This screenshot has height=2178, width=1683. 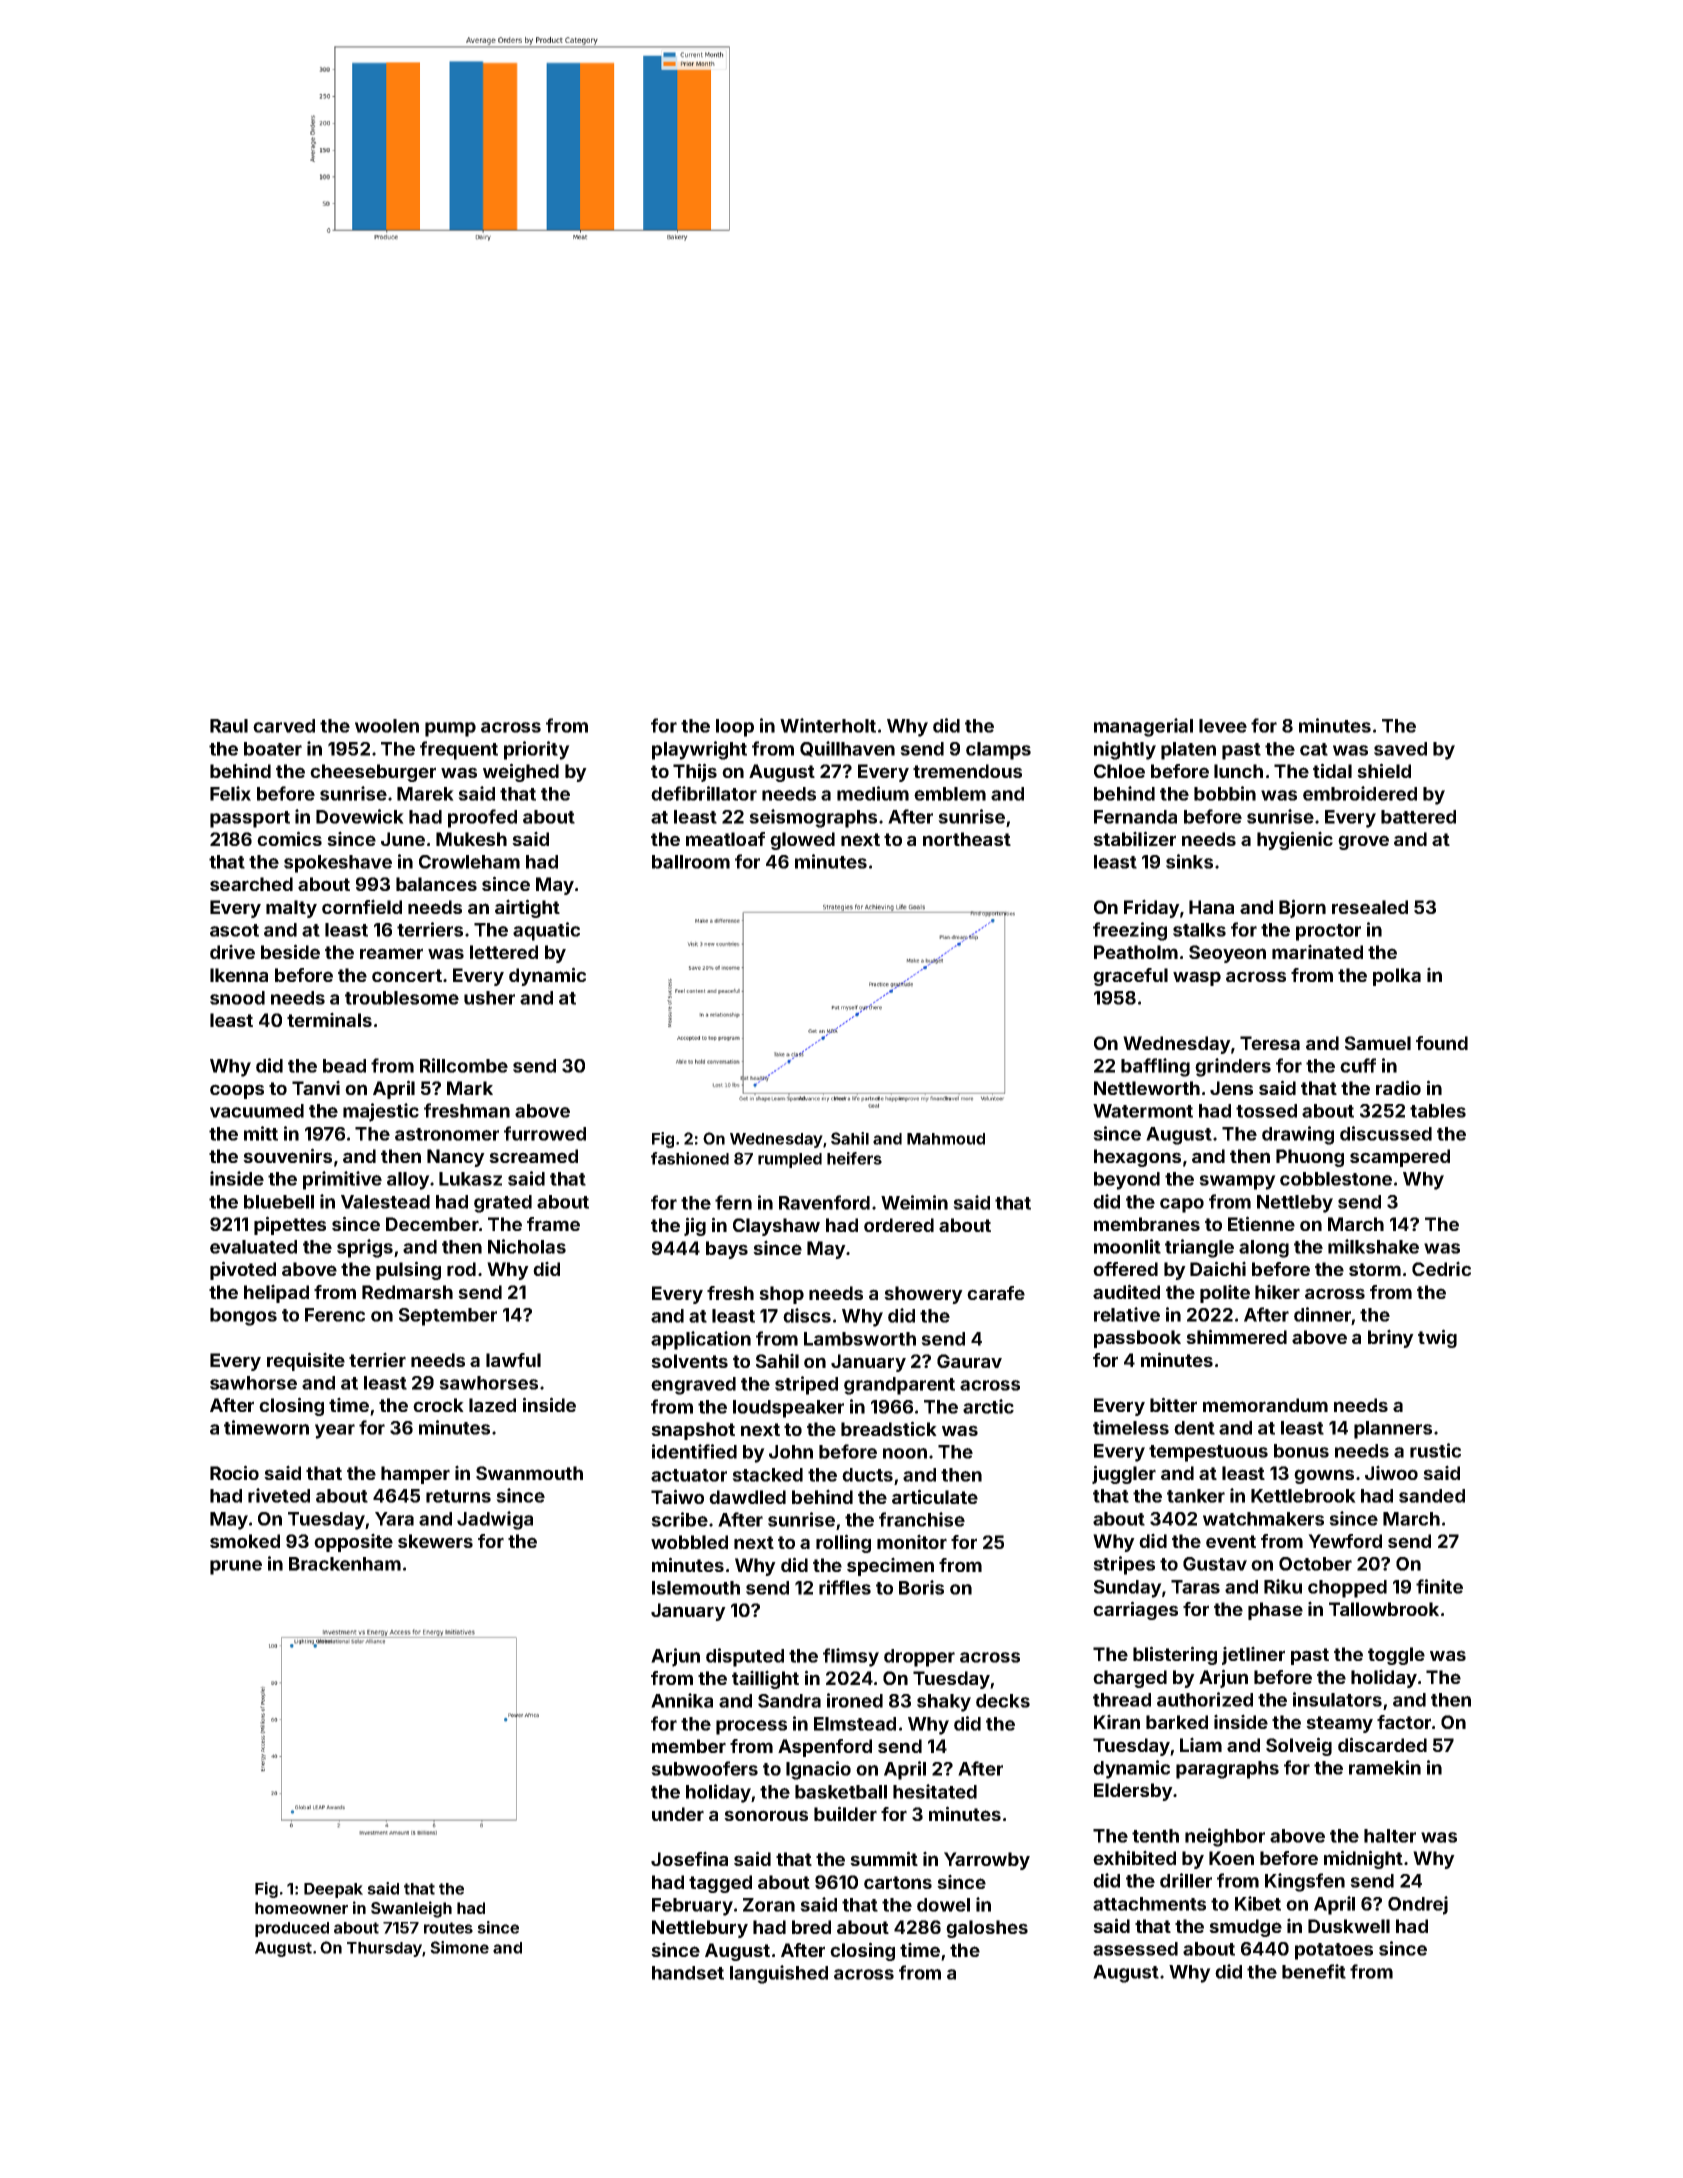 What do you see at coordinates (1265, 1405) in the screenshot?
I see `memorandum` at bounding box center [1265, 1405].
